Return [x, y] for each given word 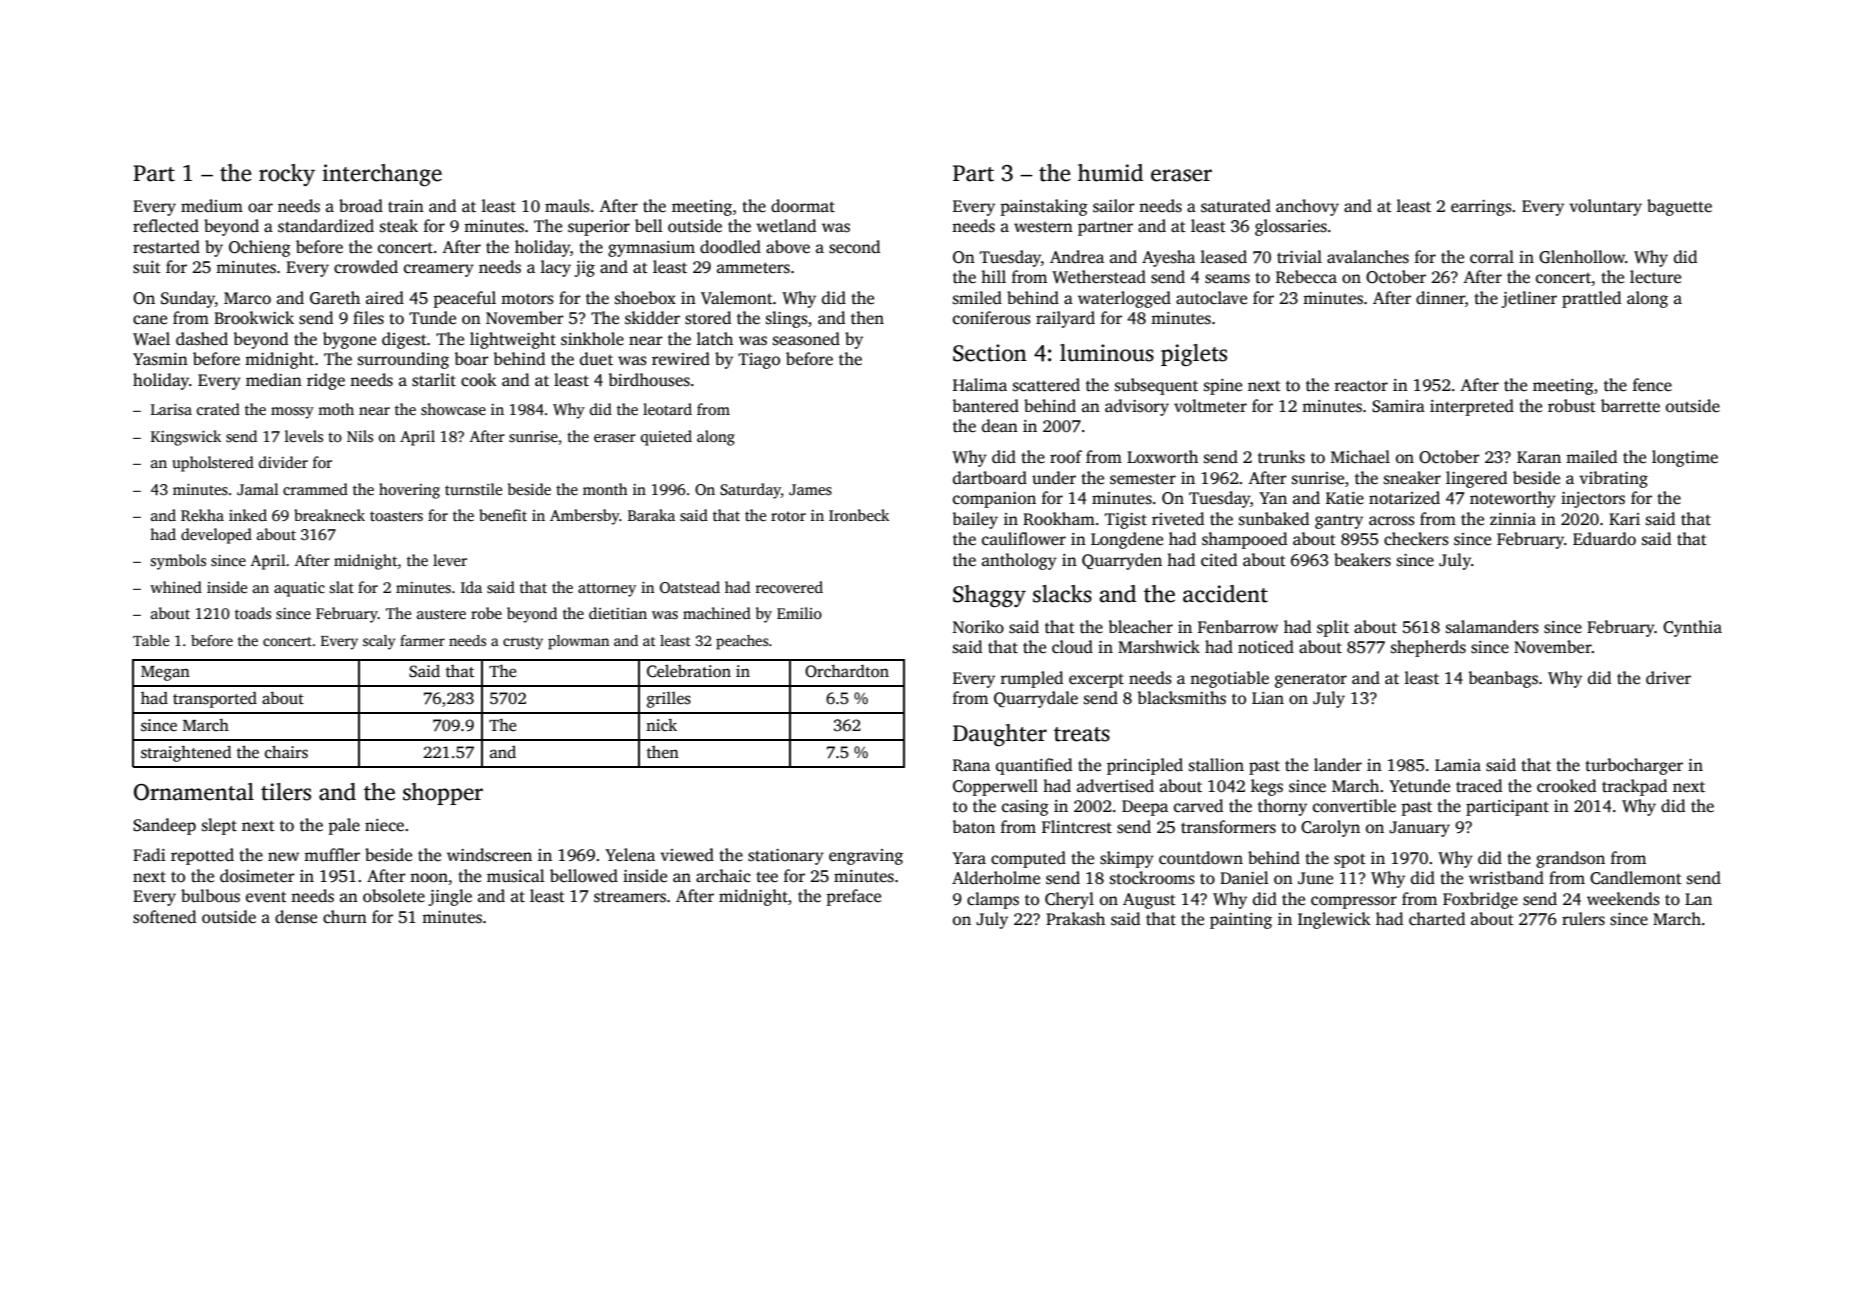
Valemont [737, 298]
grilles [669, 700]
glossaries [1291, 227]
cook [479, 380]
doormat [803, 206]
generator [1311, 680]
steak [399, 226]
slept [219, 826]
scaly [379, 642]
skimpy [1127, 859]
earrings [1481, 208]
